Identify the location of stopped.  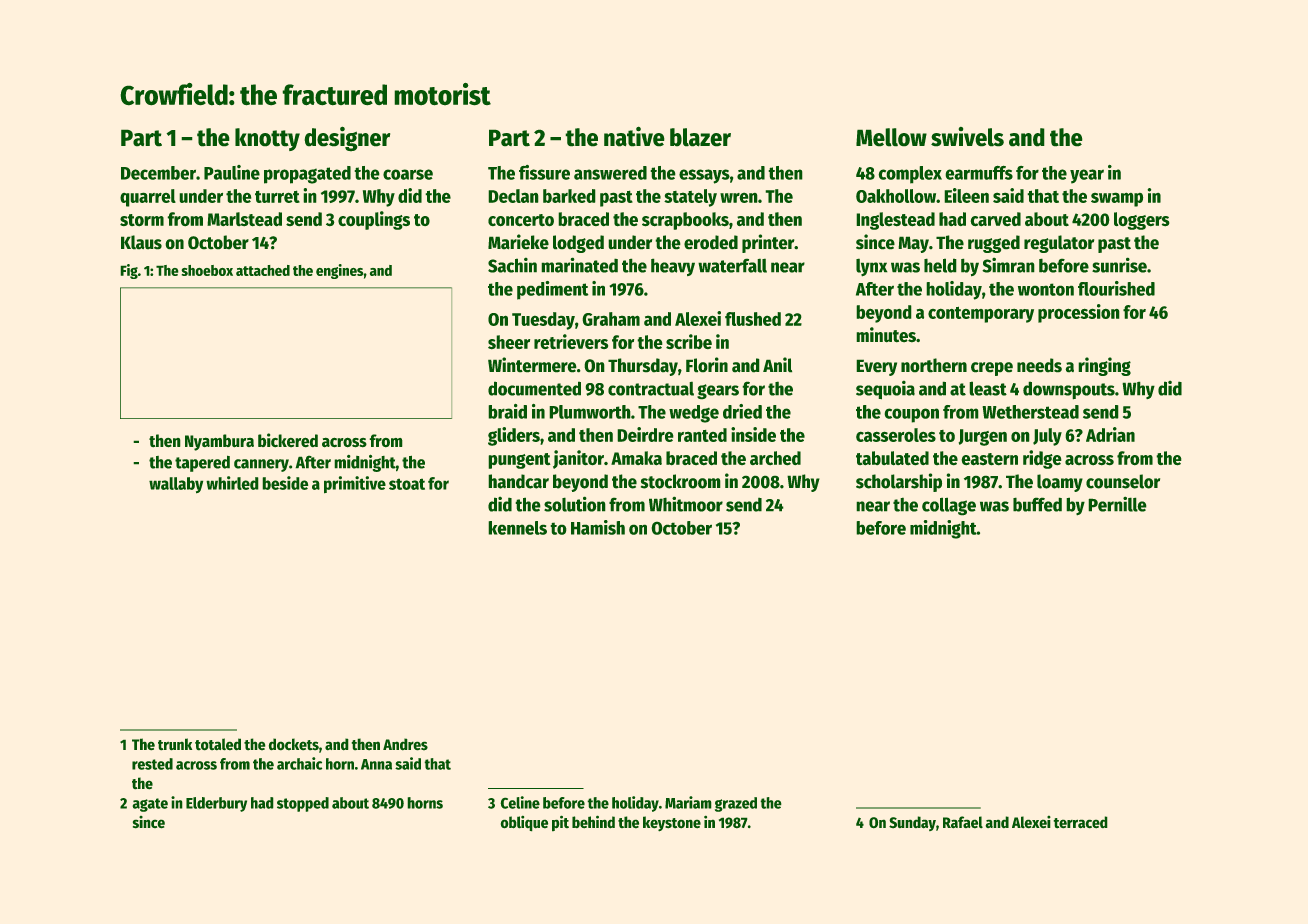
(303, 804).
